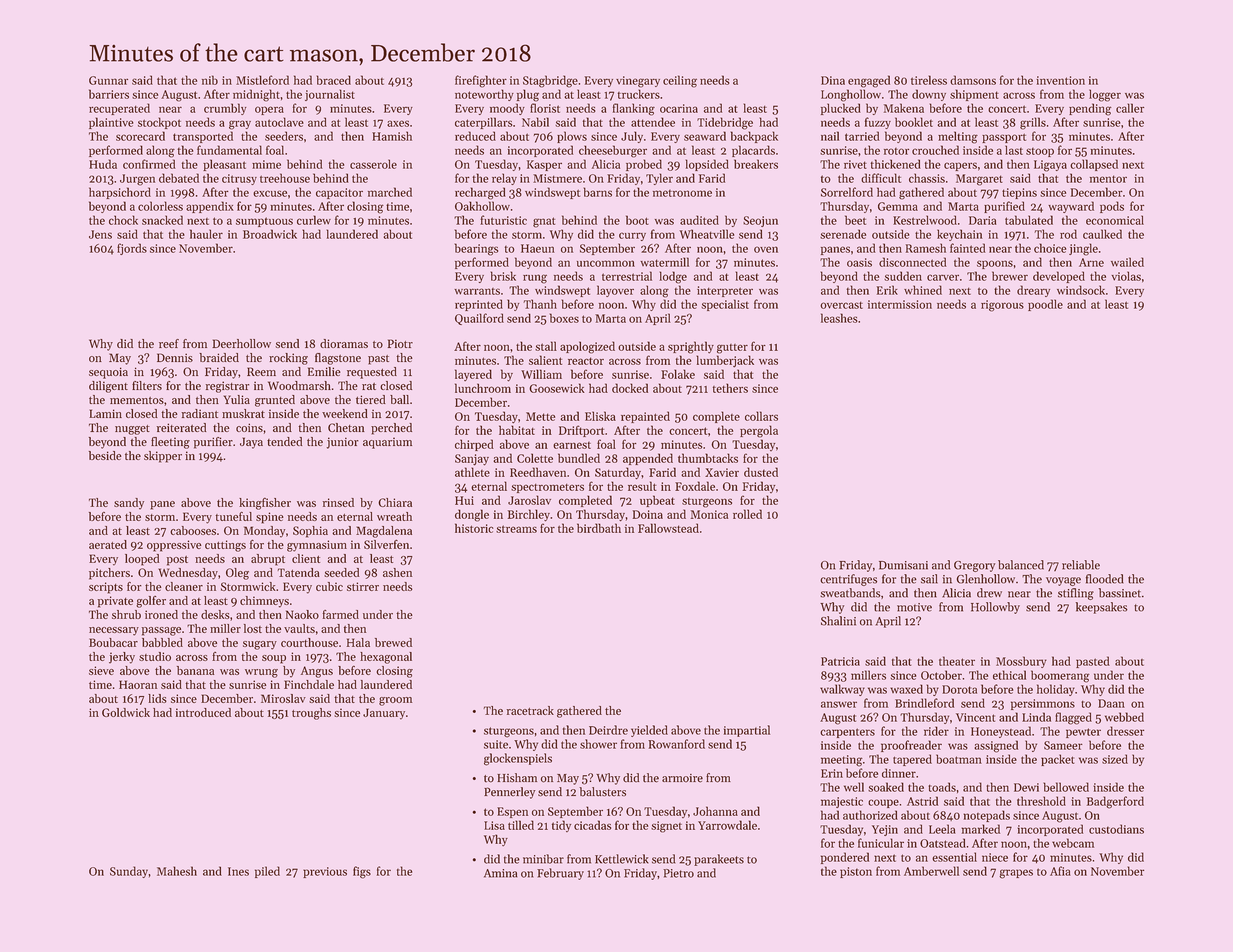 This screenshot has height=952, width=1233. What do you see at coordinates (162, 220) in the screenshot?
I see `snacked` at bounding box center [162, 220].
